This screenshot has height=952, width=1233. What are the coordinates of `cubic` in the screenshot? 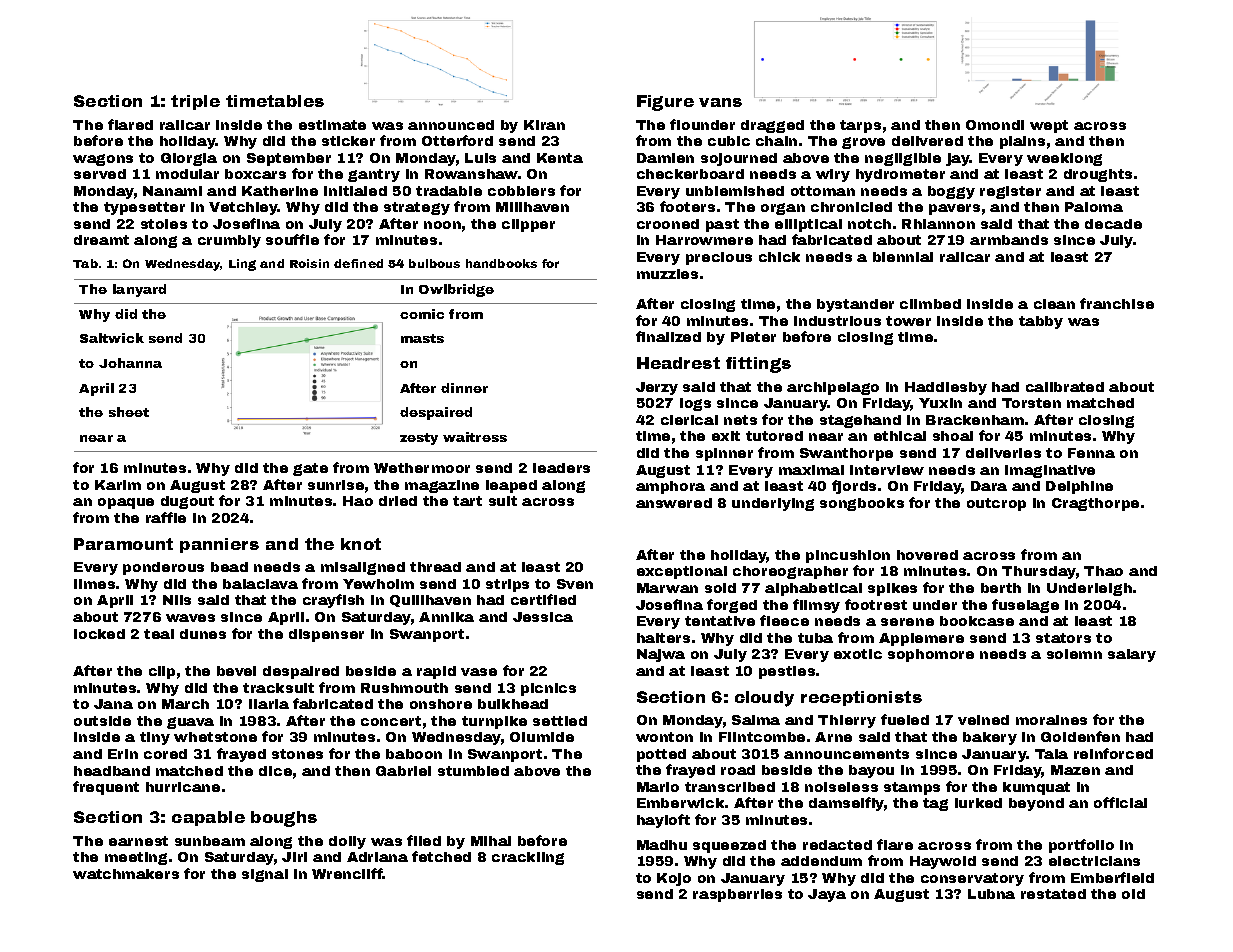 It's located at (729, 141).
